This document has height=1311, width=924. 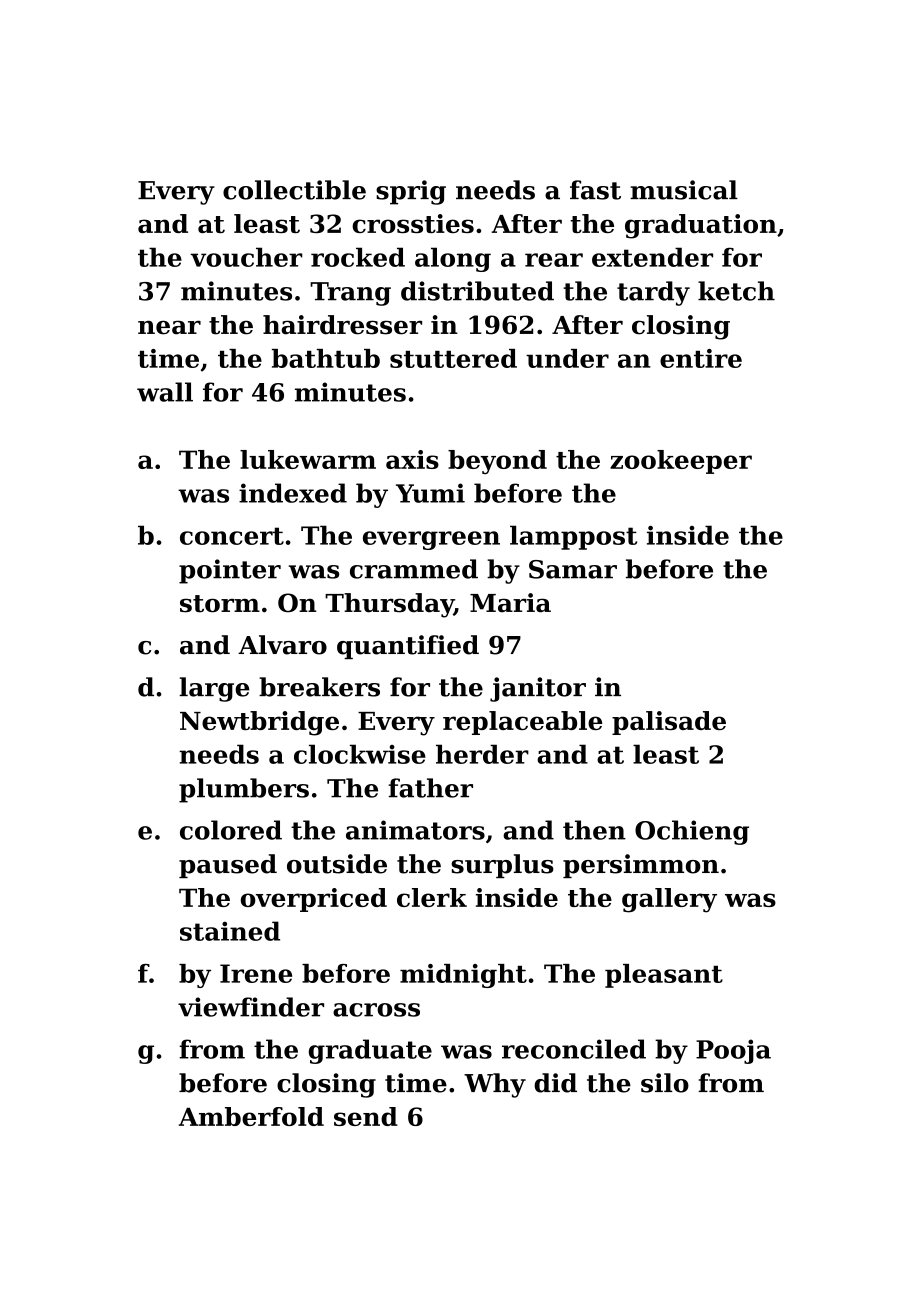 I want to click on large, so click(x=214, y=689).
